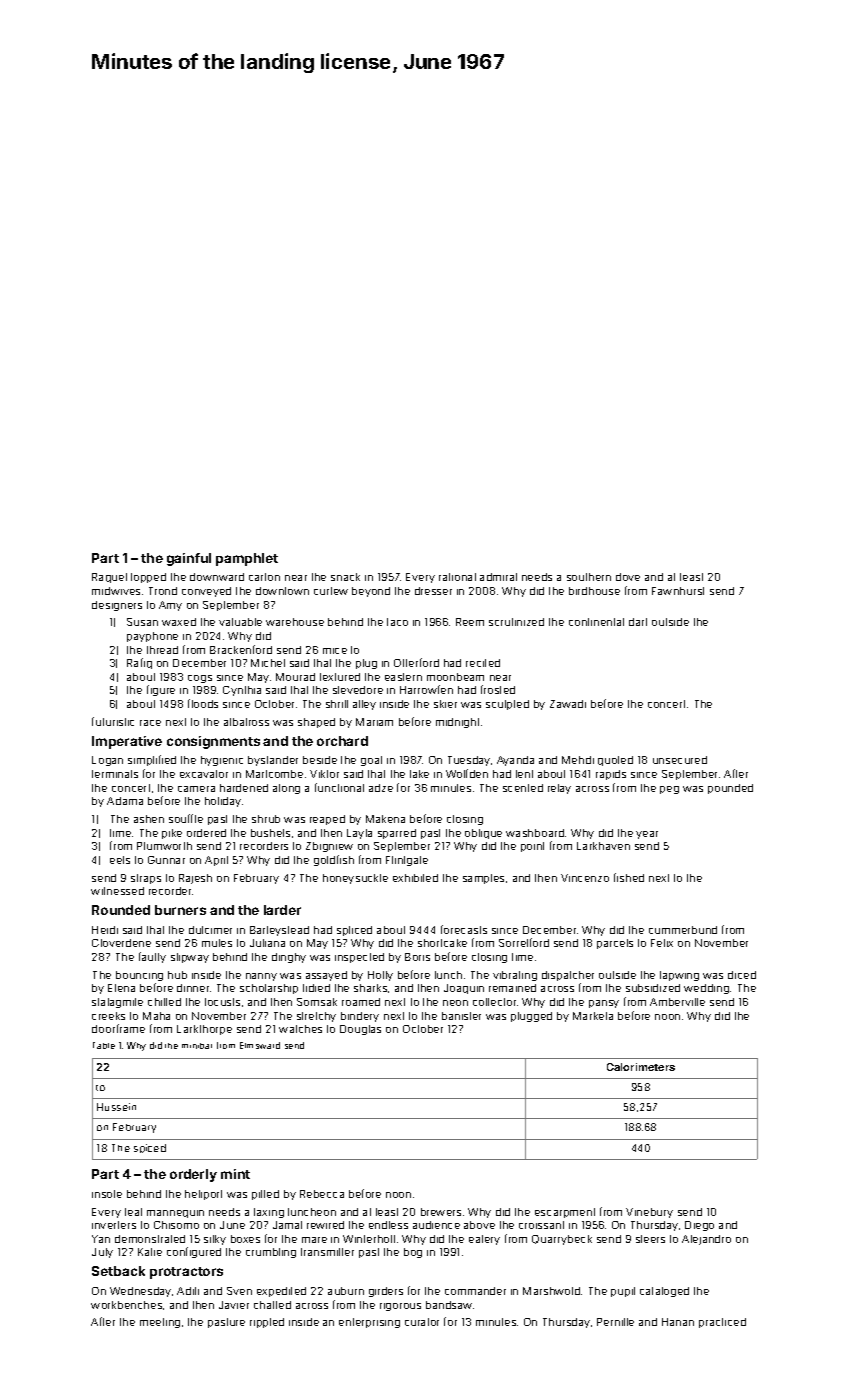  Describe the element at coordinates (113, 721) in the screenshot. I see `futuristic` at that location.
